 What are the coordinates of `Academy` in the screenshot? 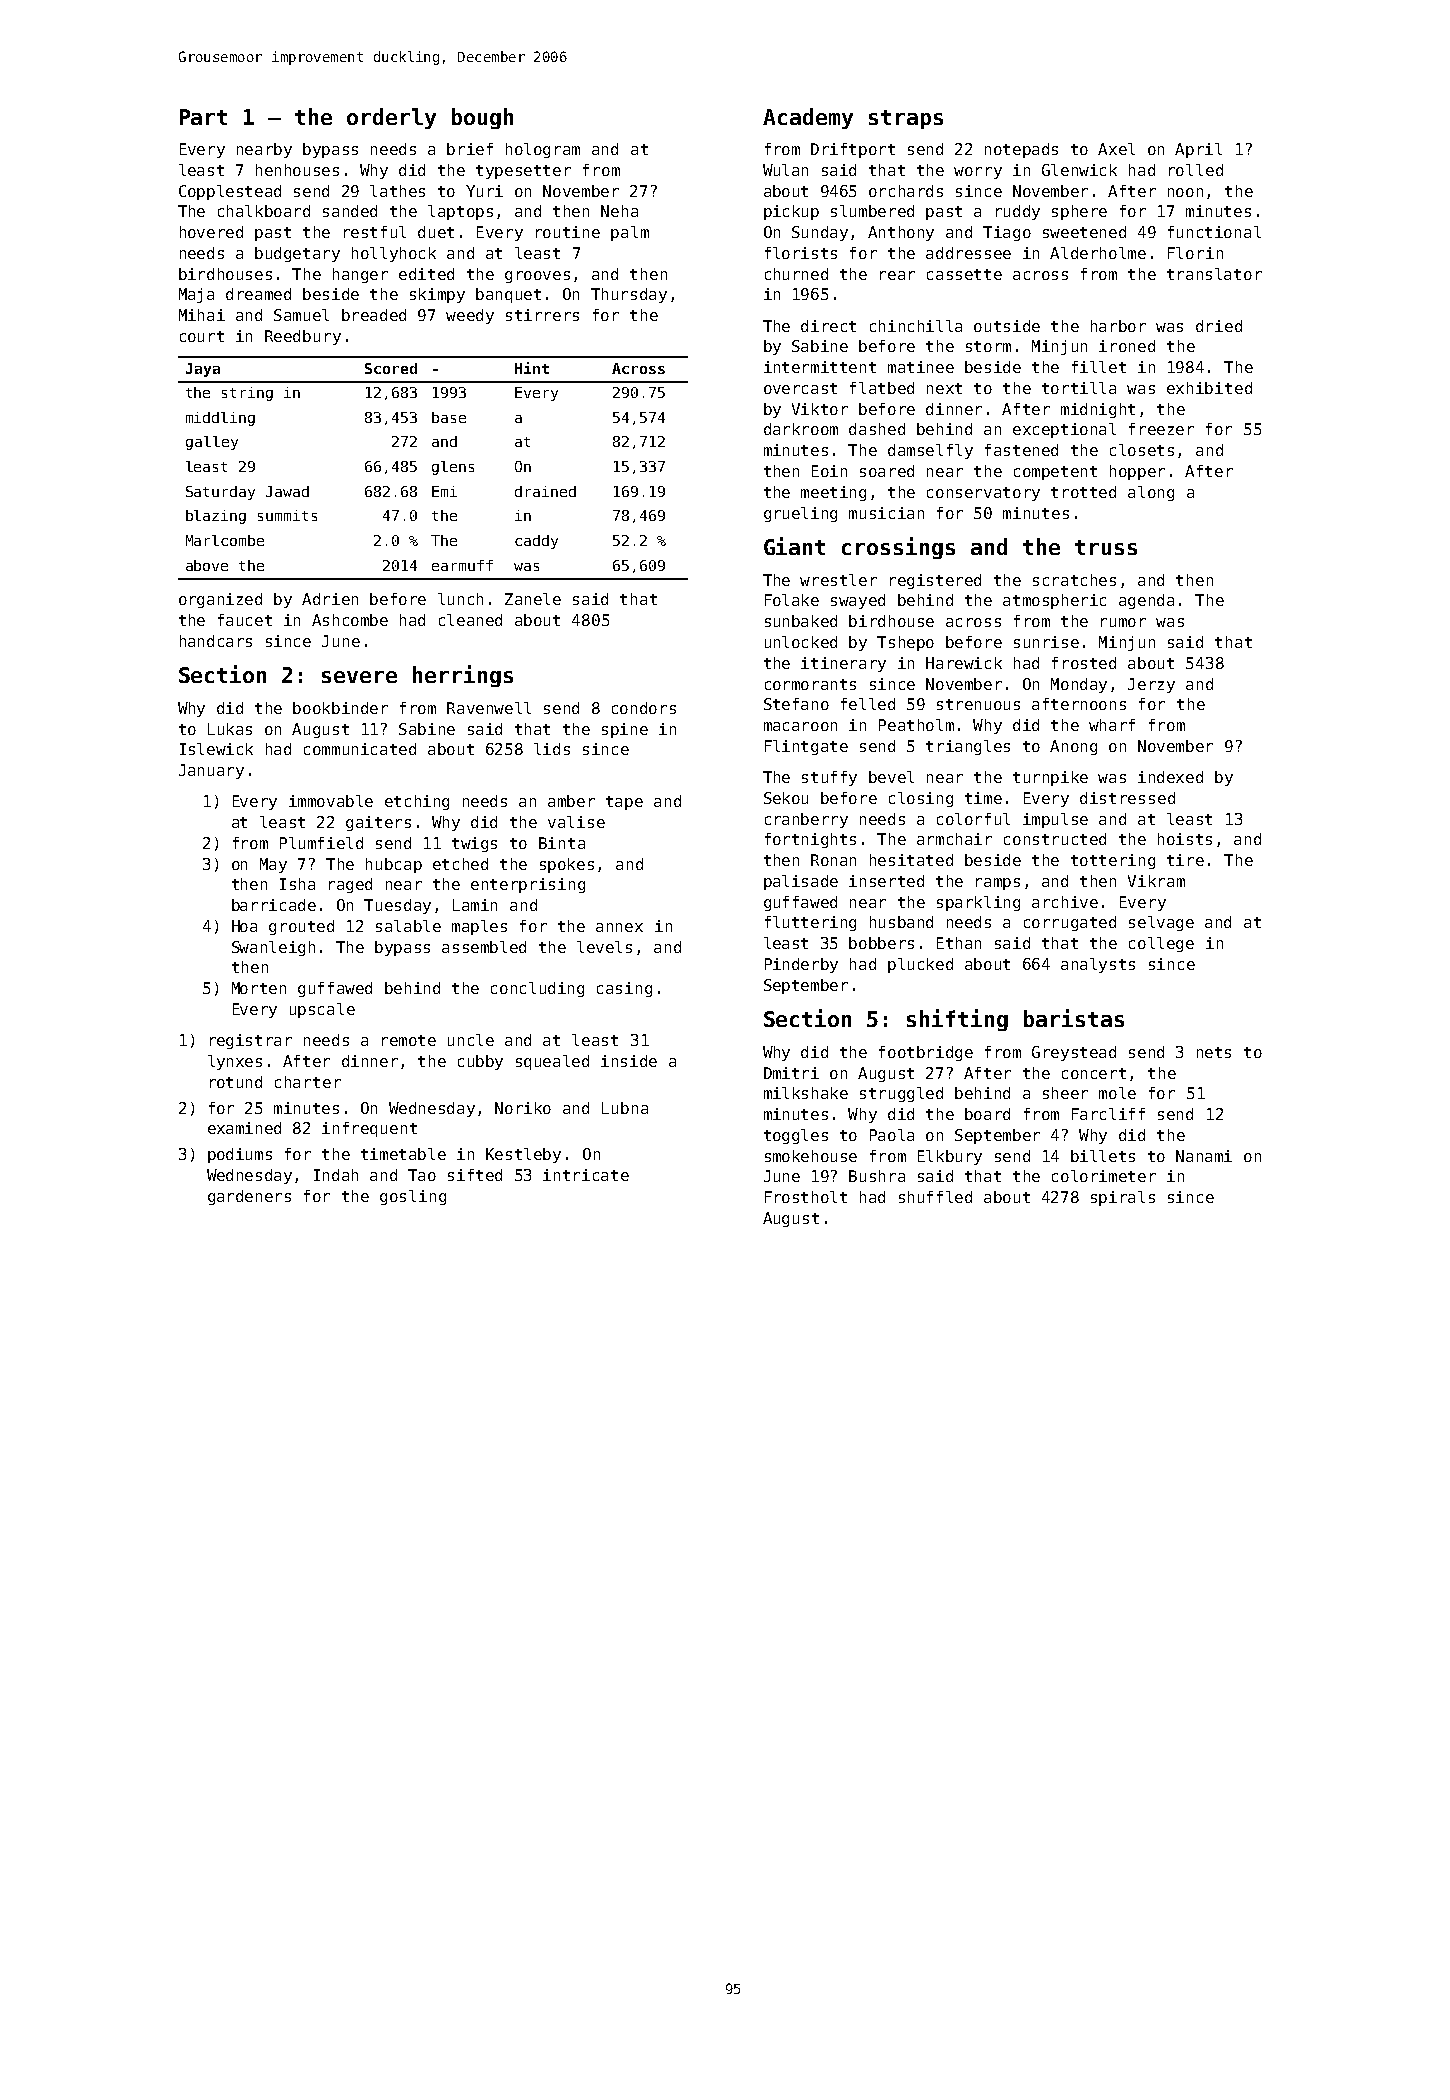 It's located at (808, 118).
